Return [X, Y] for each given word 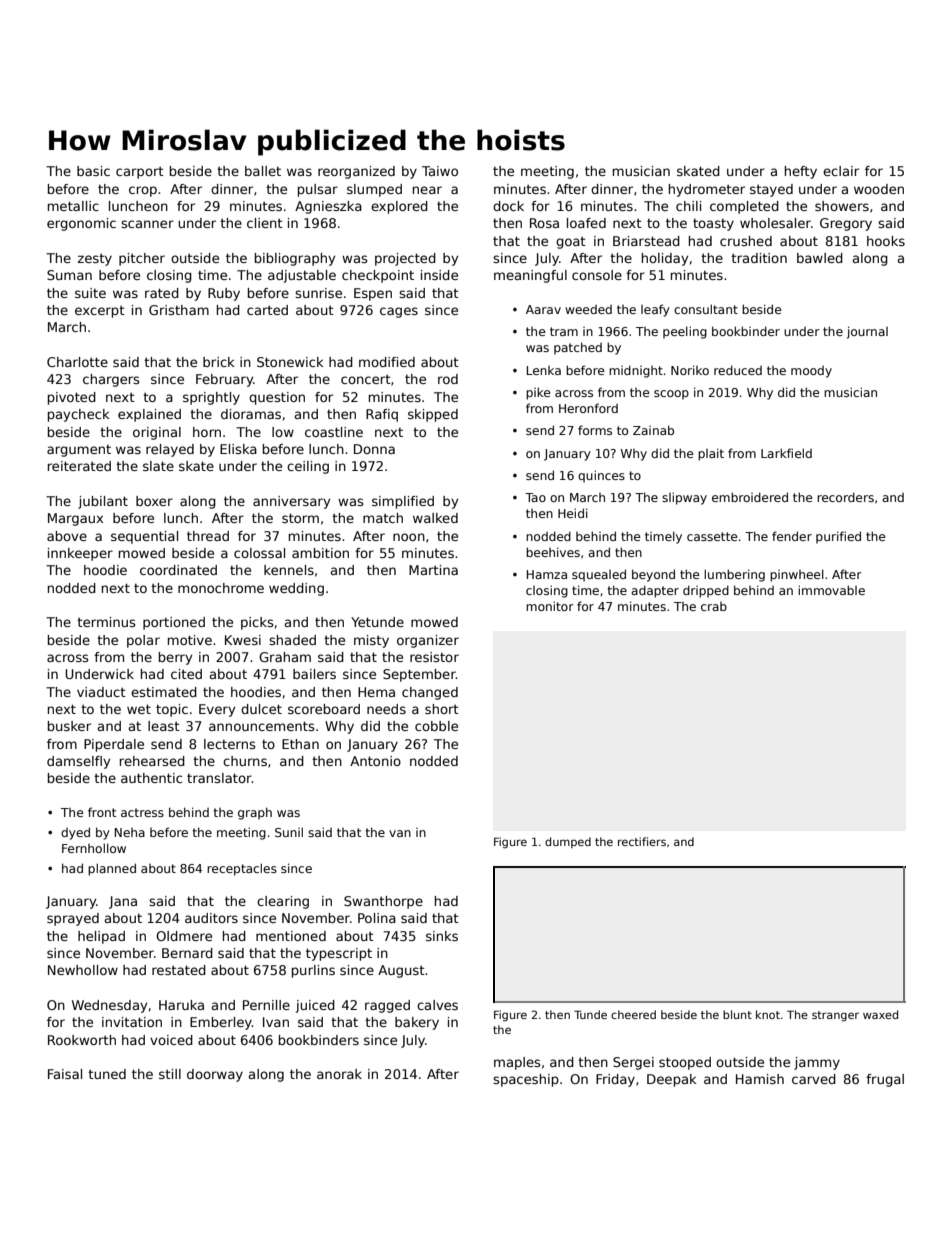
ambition [320, 553]
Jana [123, 902]
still [170, 1074]
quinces [601, 476]
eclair [841, 171]
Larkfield [786, 453]
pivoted [72, 398]
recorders [845, 497]
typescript [339, 954]
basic [93, 171]
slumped [374, 190]
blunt [737, 1014]
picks [257, 623]
